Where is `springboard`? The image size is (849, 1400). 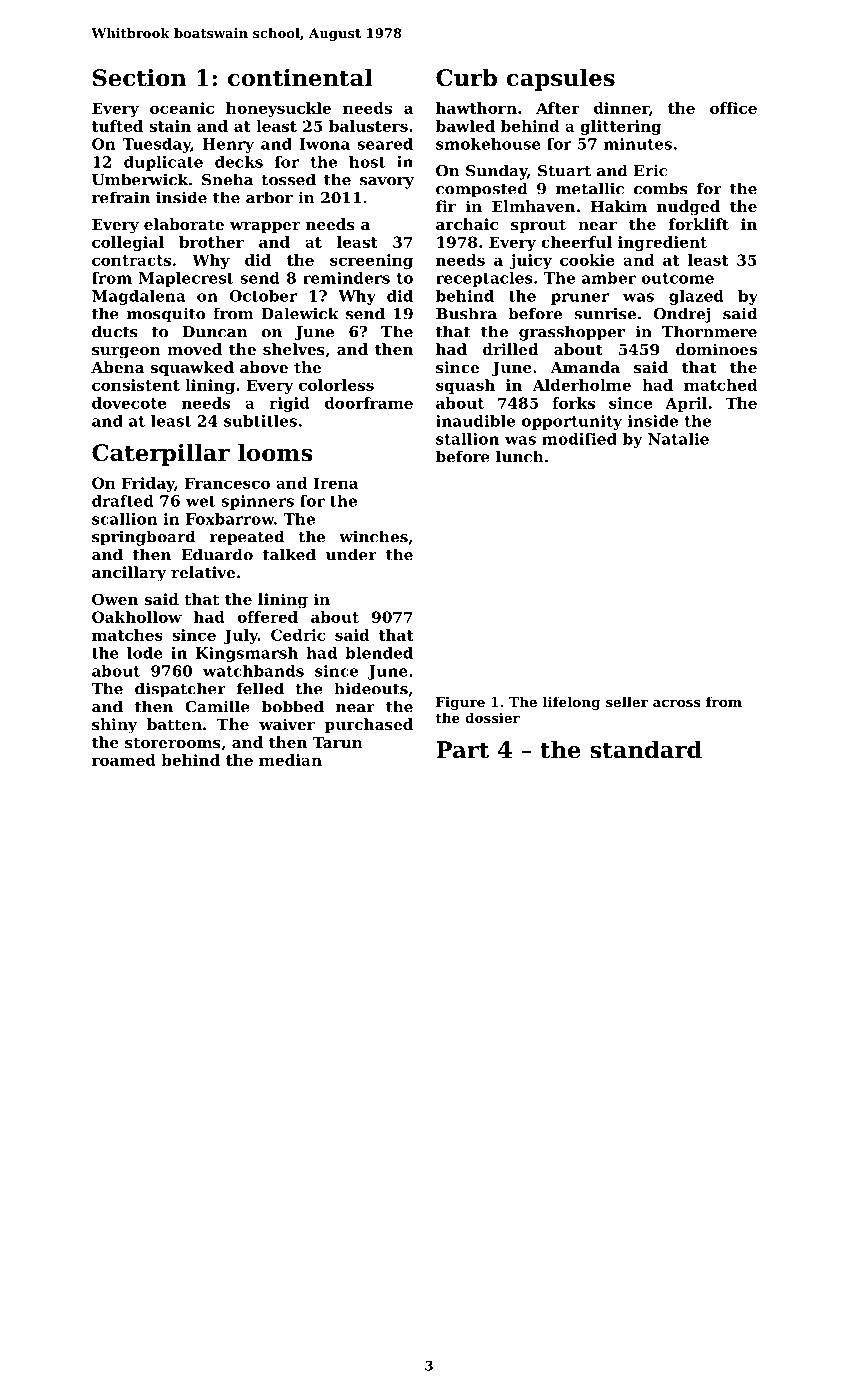
springboard is located at coordinates (143, 538).
